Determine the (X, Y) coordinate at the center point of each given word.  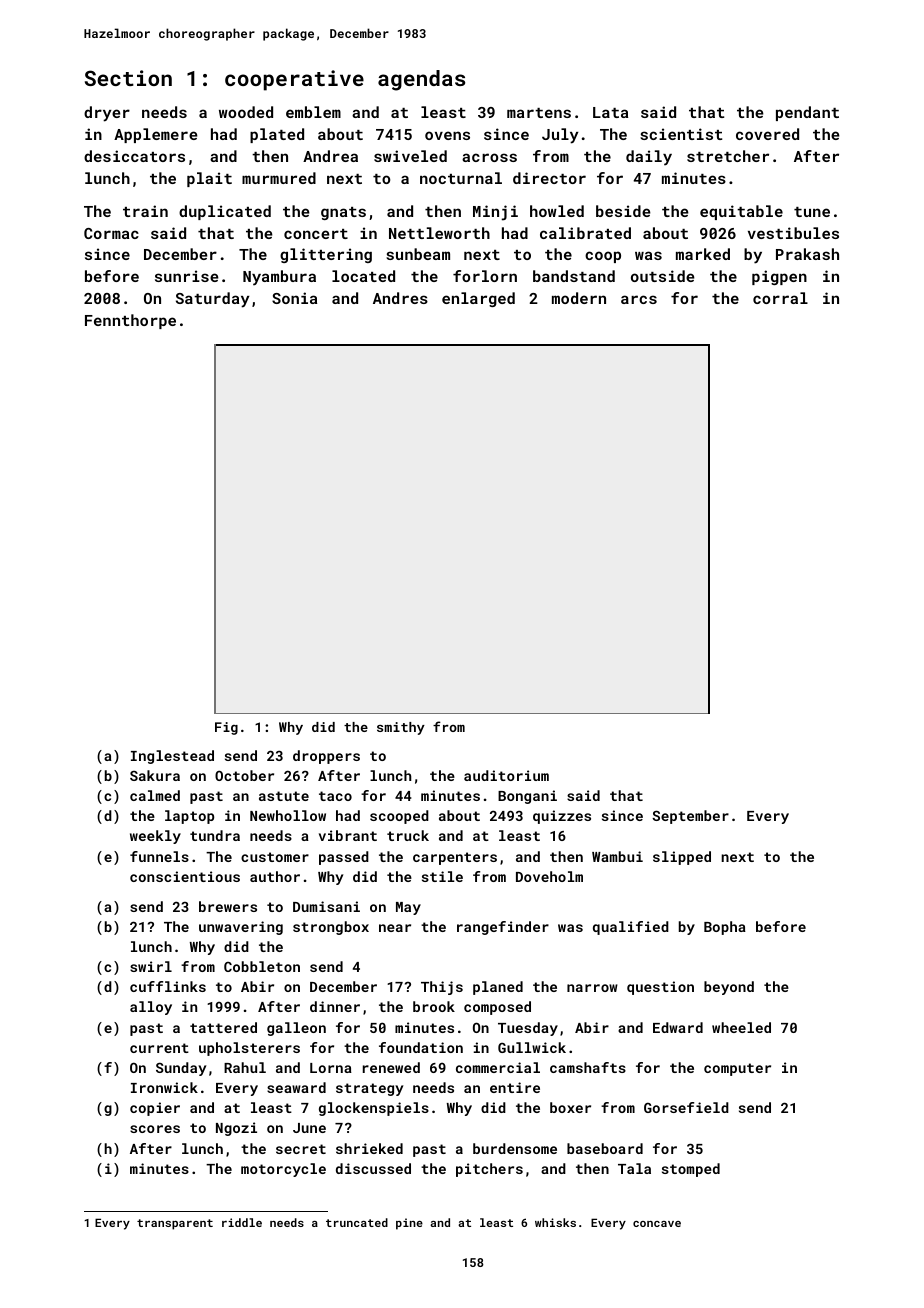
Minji (495, 213)
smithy (401, 728)
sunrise (187, 276)
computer (737, 1069)
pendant (807, 113)
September (690, 817)
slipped (682, 858)
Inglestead (172, 757)
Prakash (807, 254)
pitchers (489, 1170)
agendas (421, 80)
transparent (175, 1224)
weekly (155, 837)
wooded (246, 112)
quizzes (562, 817)
